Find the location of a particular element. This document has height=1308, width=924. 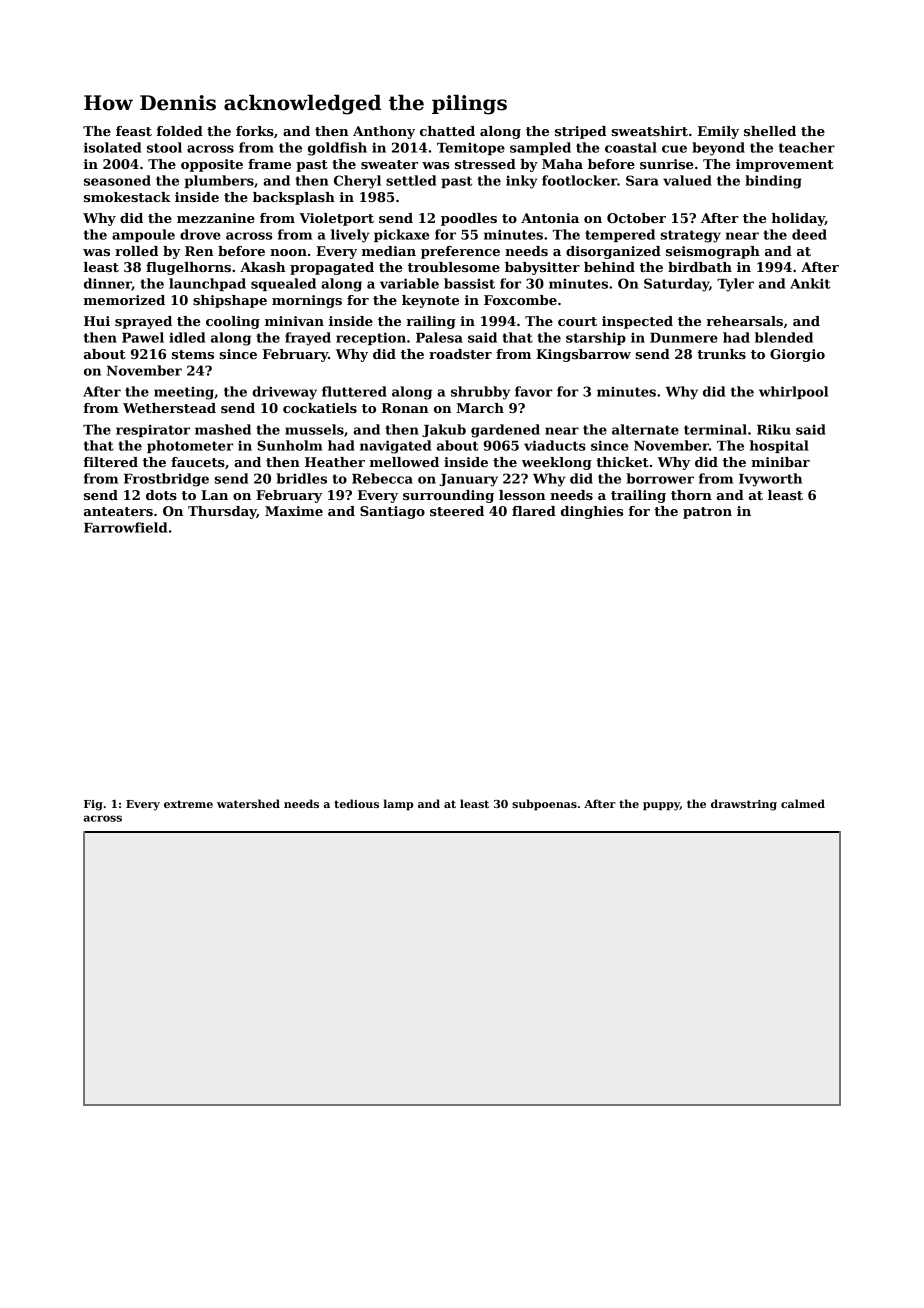

filtered is located at coordinates (111, 462).
